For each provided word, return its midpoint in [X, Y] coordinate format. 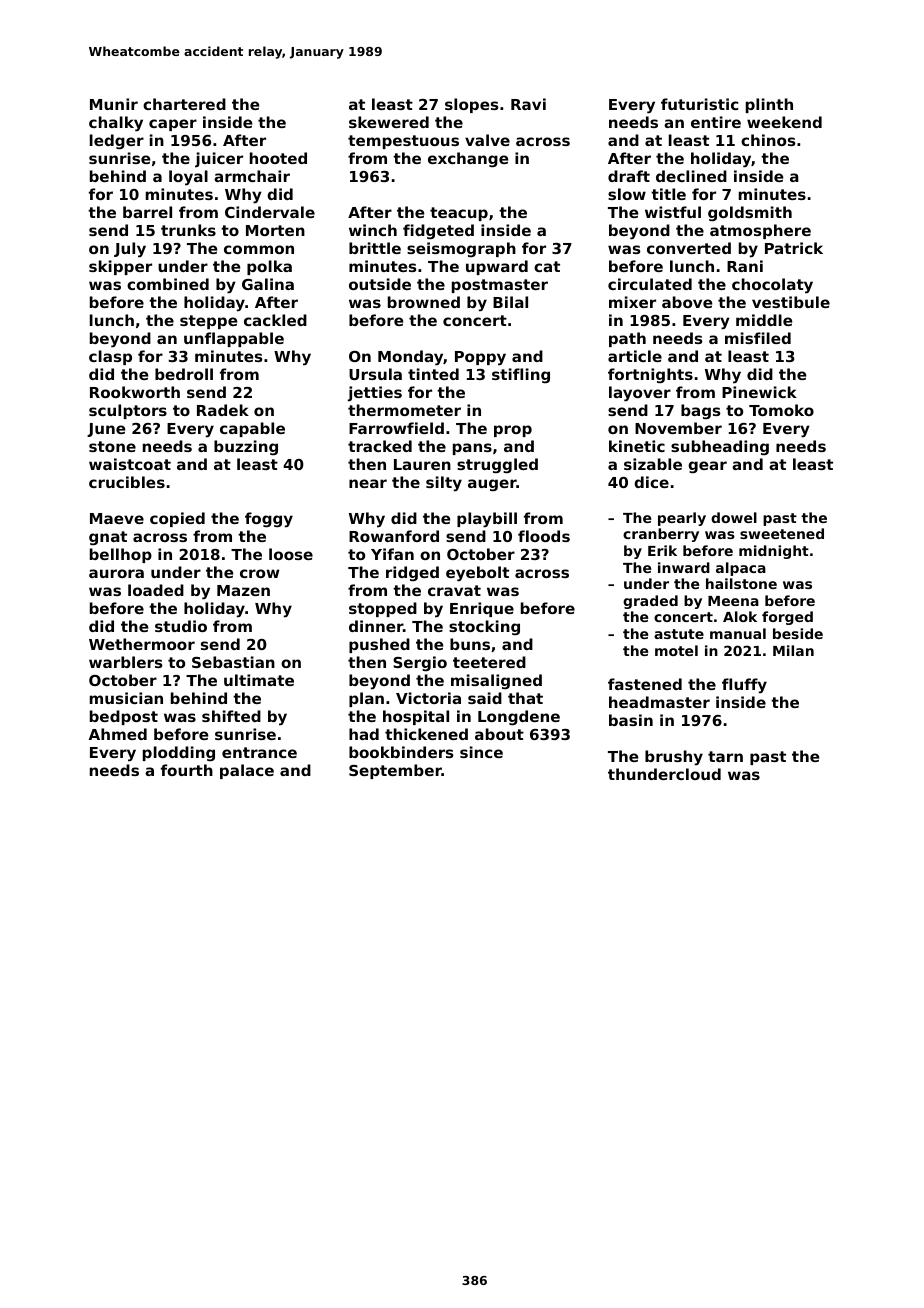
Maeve [117, 518]
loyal [188, 178]
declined [691, 176]
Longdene [519, 718]
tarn [725, 756]
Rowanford [394, 536]
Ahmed [118, 734]
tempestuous [403, 142]
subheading [720, 447]
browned [424, 302]
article [635, 356]
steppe [209, 322]
